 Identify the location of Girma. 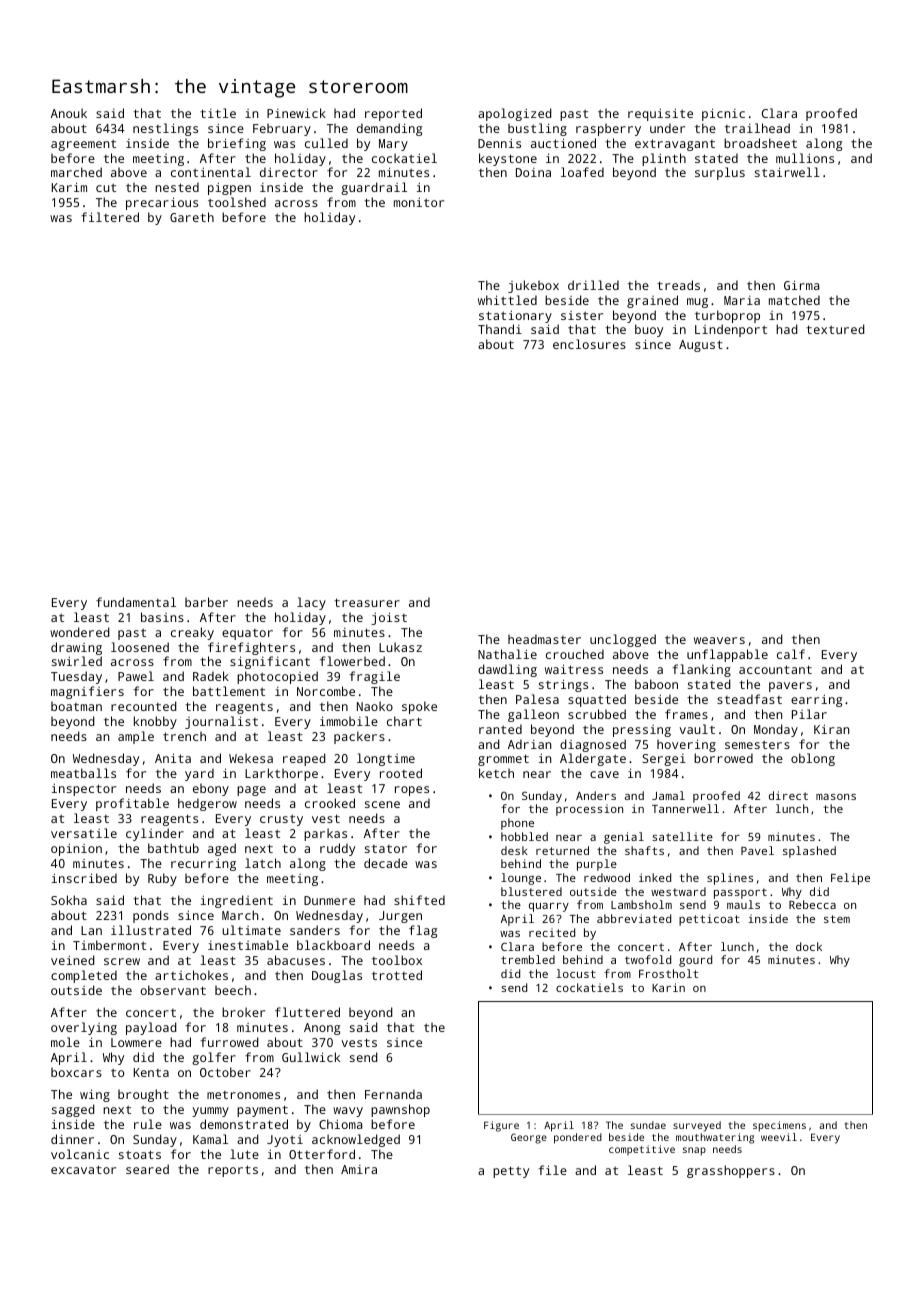
(801, 285).
